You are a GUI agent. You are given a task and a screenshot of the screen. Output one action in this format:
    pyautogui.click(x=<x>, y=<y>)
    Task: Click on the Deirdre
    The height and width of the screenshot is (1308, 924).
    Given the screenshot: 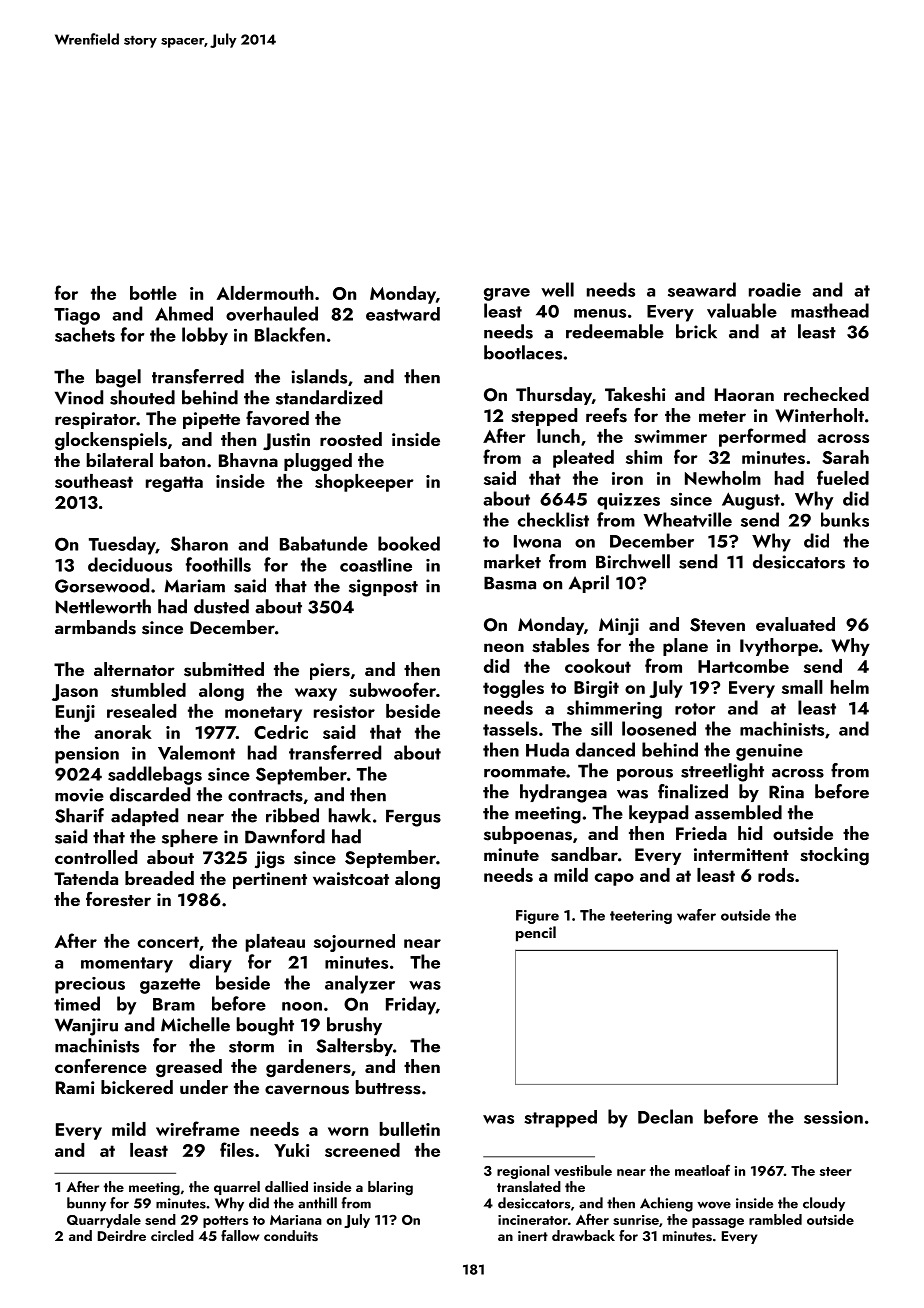 What is the action you would take?
    pyautogui.click(x=122, y=1235)
